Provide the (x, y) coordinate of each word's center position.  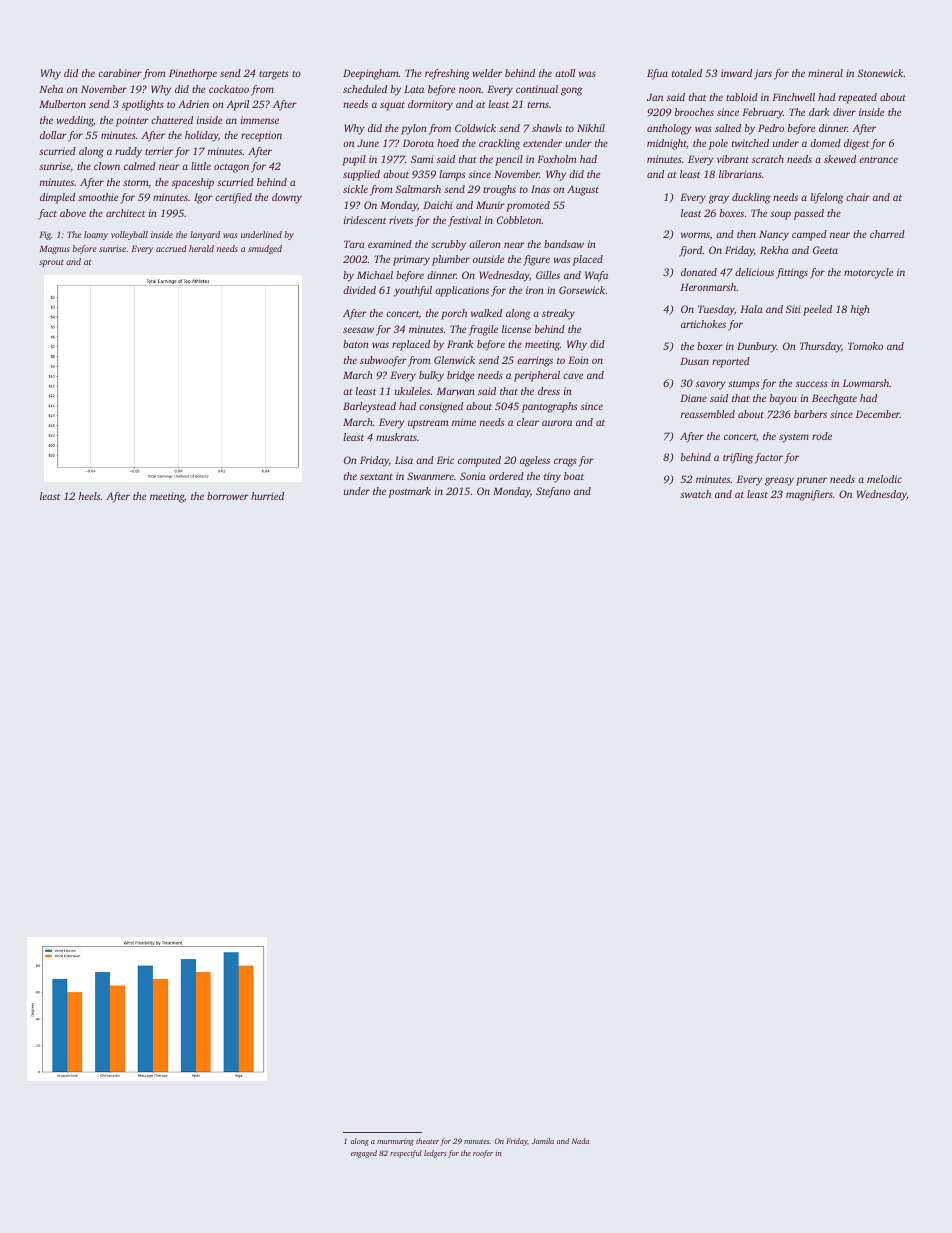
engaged (364, 1154)
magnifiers (809, 495)
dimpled (57, 198)
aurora (557, 423)
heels (89, 496)
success (812, 384)
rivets (401, 220)
